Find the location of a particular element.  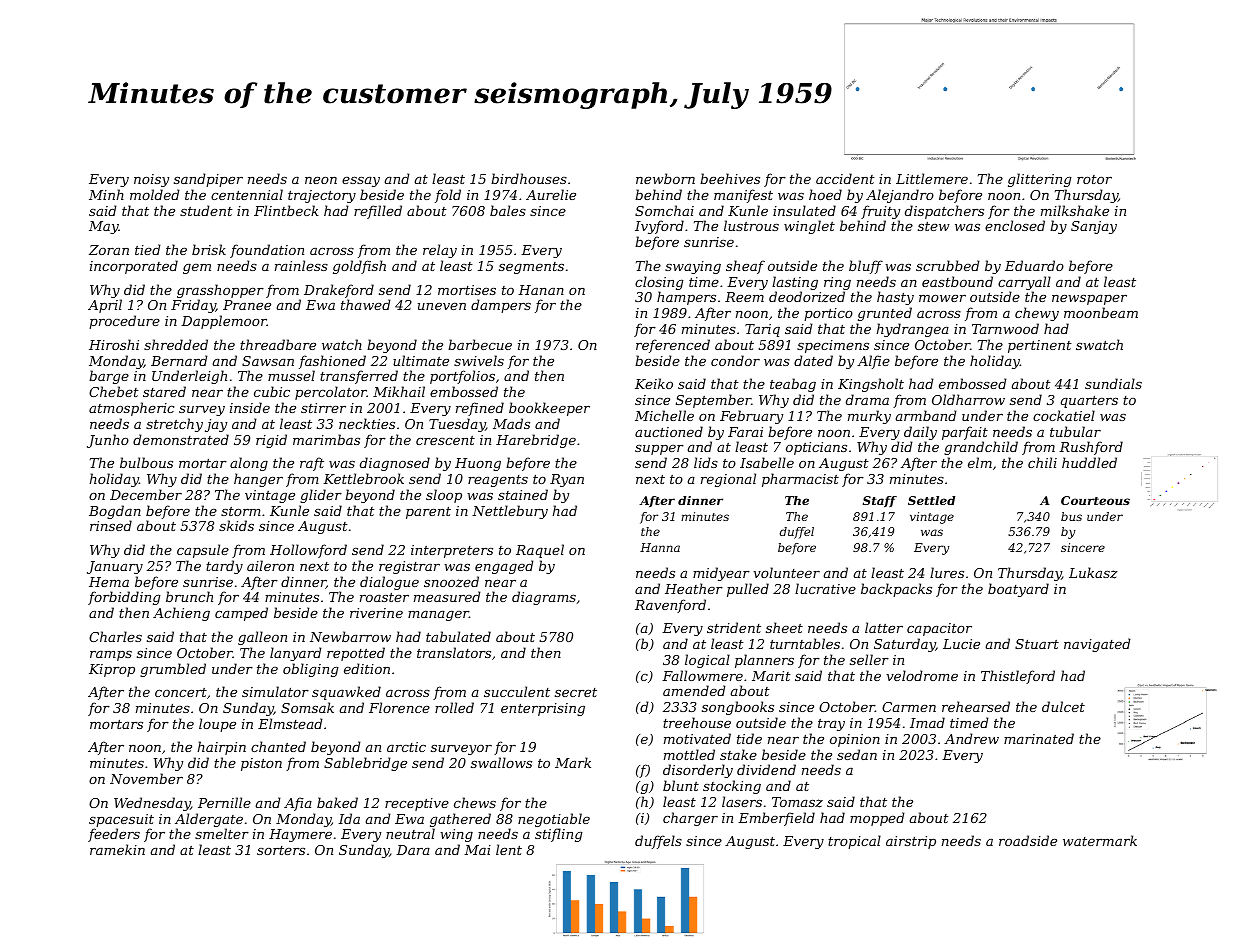

Courteous is located at coordinates (1095, 500).
